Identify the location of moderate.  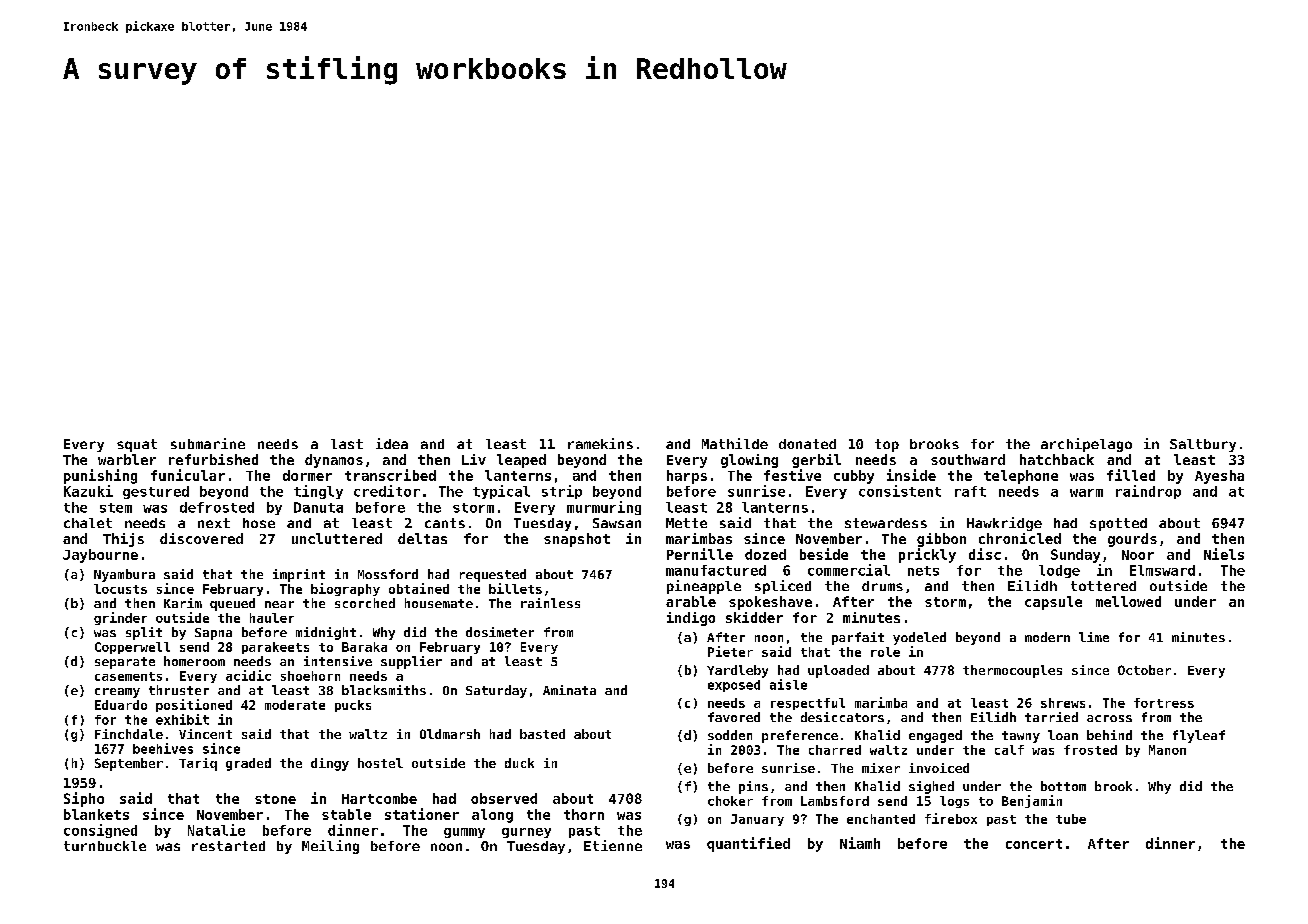
(295, 705).
